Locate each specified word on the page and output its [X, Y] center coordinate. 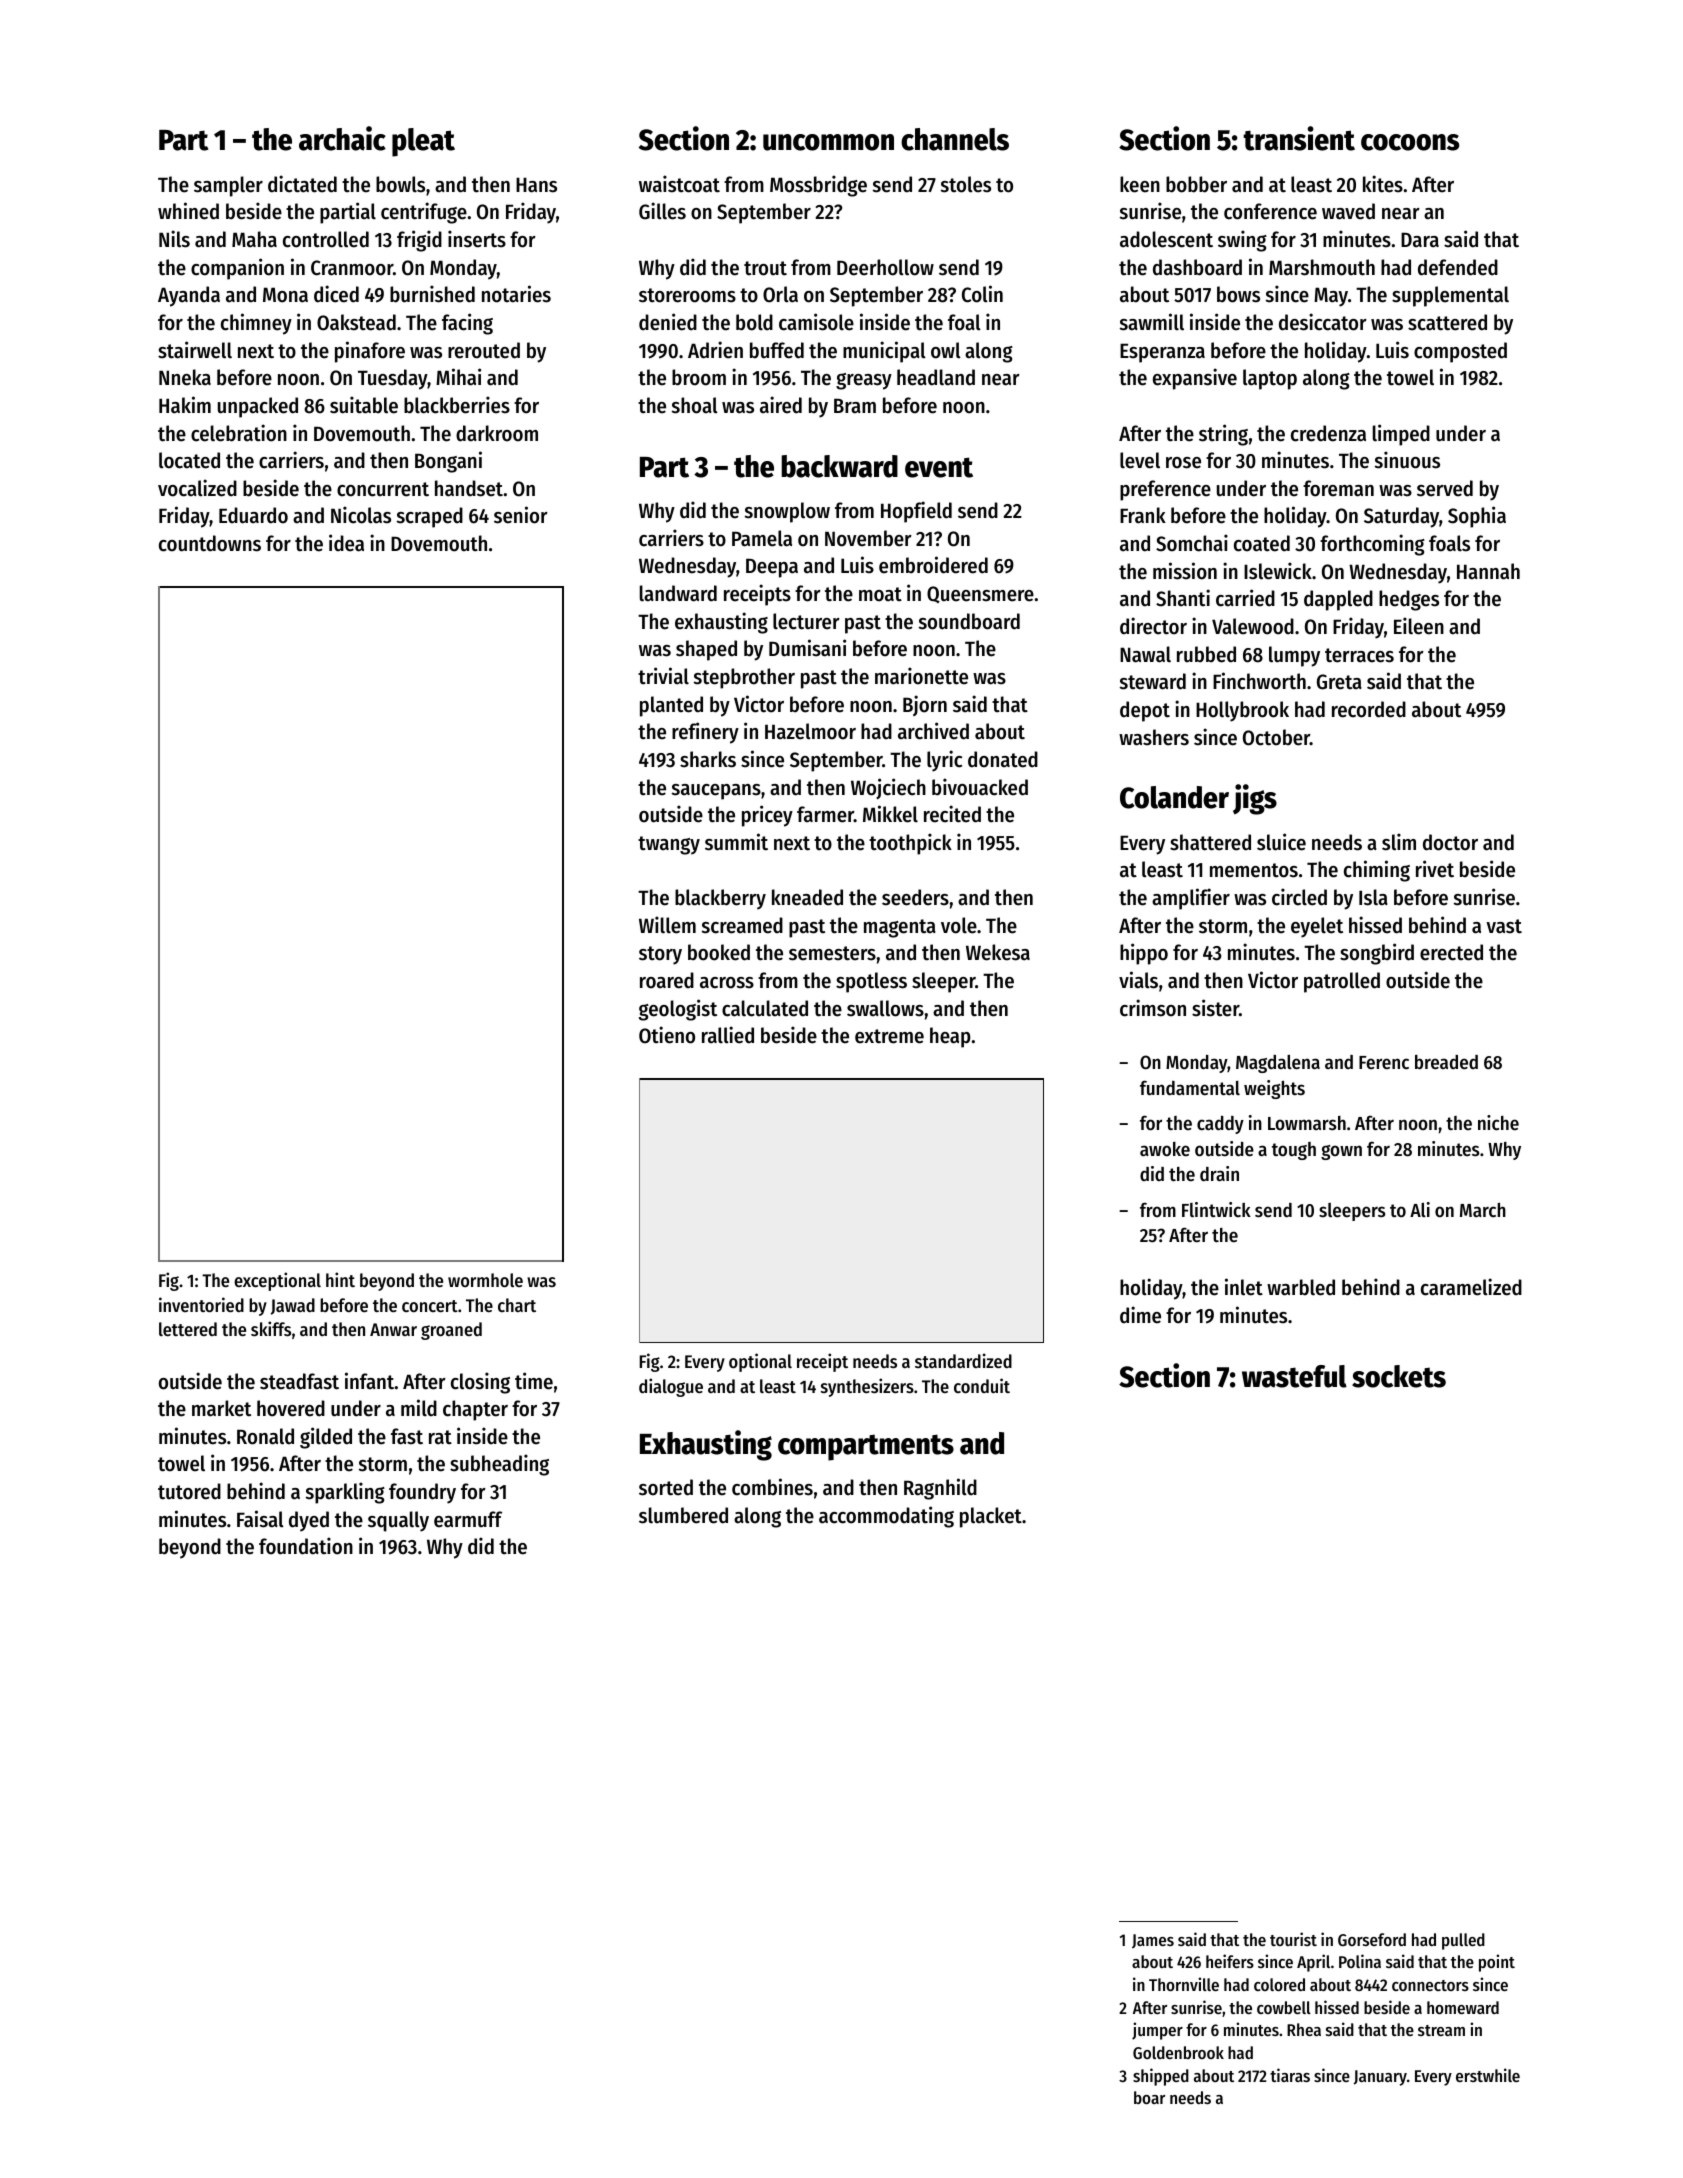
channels [955, 139]
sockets [1399, 1376]
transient [1299, 138]
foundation [306, 1546]
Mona [285, 295]
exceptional [277, 1281]
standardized [963, 1360]
